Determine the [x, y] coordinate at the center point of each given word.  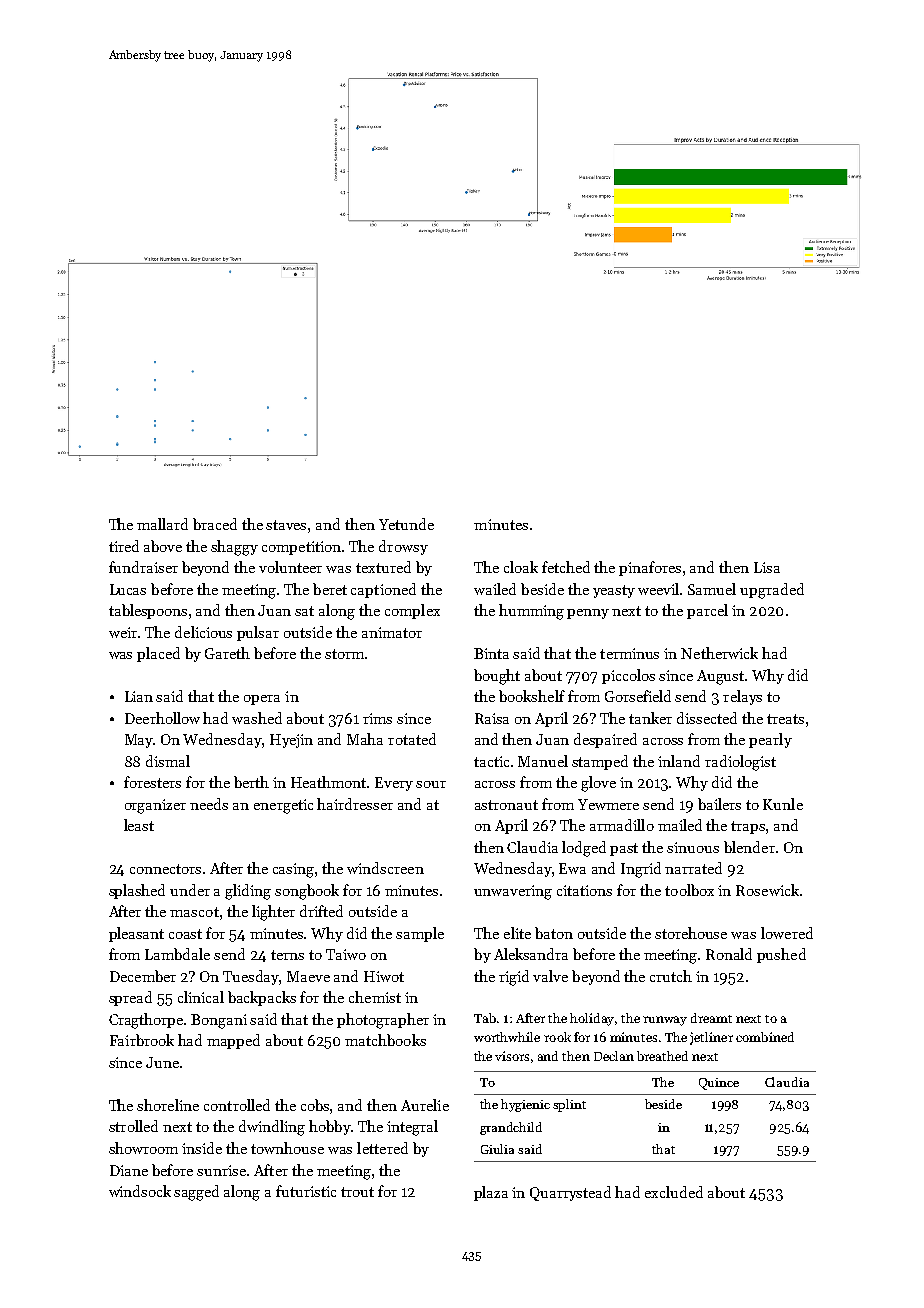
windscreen [385, 868]
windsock [140, 1191]
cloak [521, 567]
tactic [491, 761]
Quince [719, 1084]
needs [209, 804]
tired [124, 546]
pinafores [650, 568]
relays [742, 697]
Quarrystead [570, 1193]
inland [679, 761]
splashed [137, 891]
